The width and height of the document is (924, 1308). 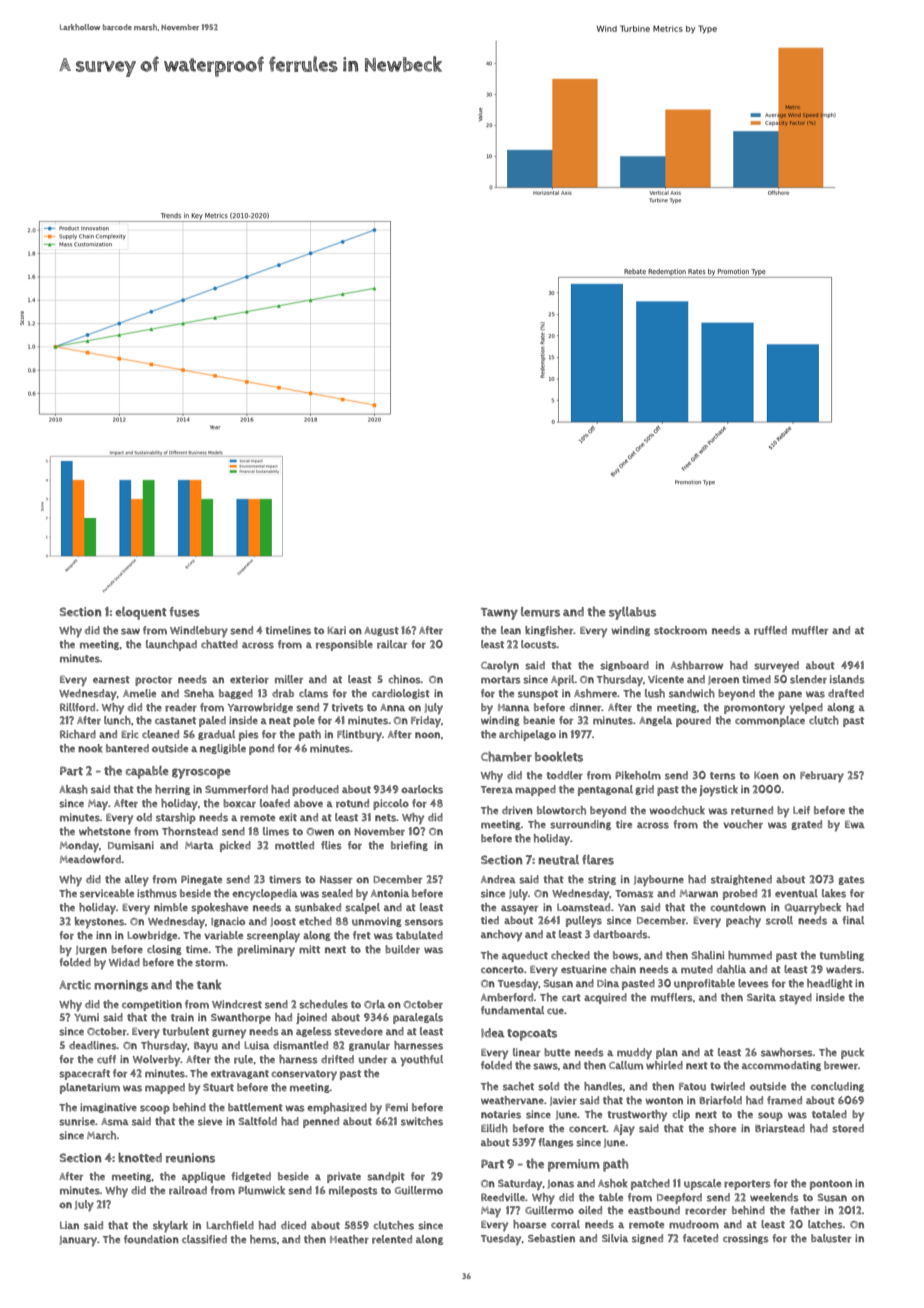 What do you see at coordinates (512, 1100) in the document?
I see `weathervane` at bounding box center [512, 1100].
